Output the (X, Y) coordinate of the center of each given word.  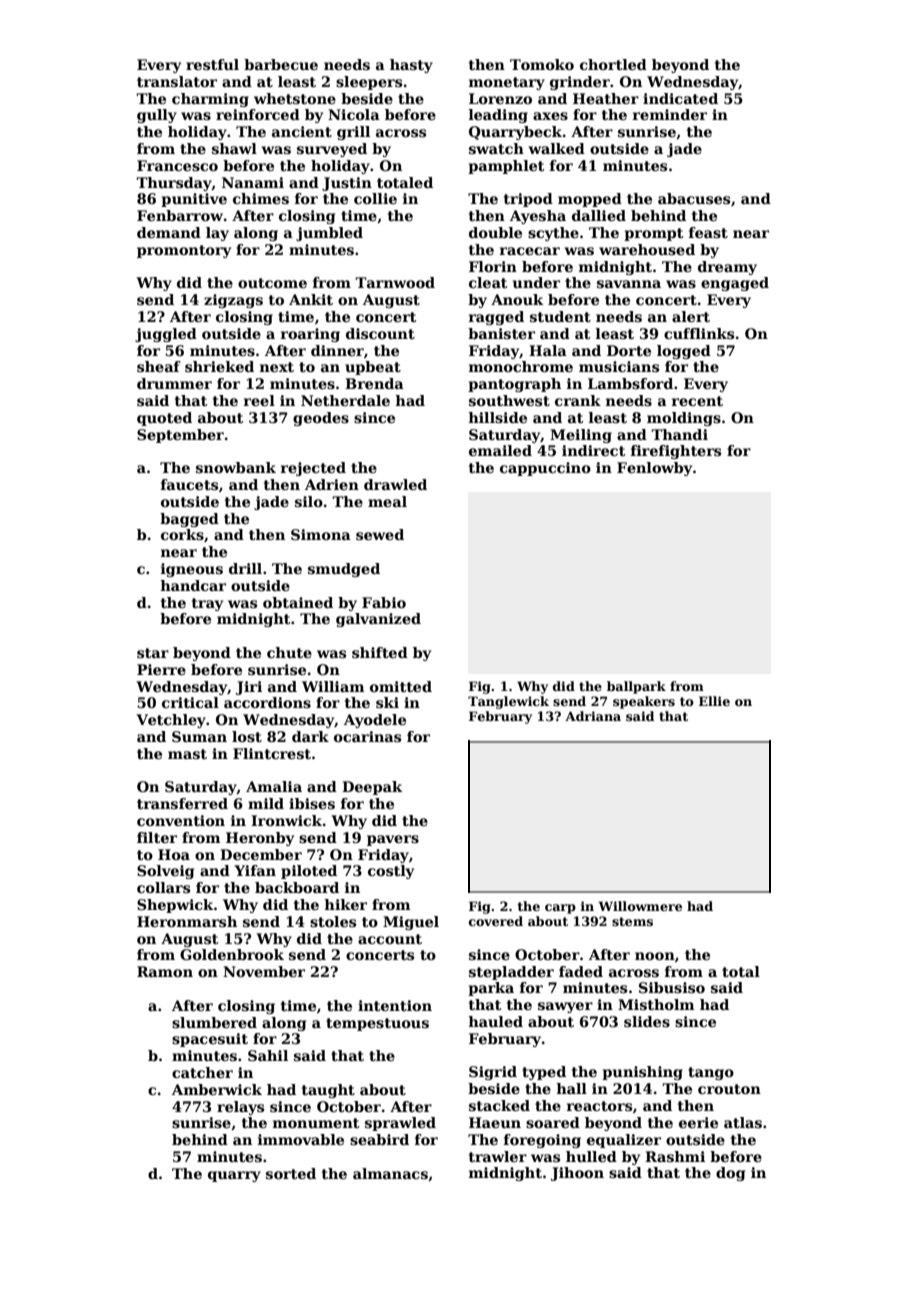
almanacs (390, 1173)
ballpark (636, 687)
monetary (507, 83)
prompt (654, 234)
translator (177, 81)
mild (266, 803)
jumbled (329, 234)
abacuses (694, 198)
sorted (291, 1173)
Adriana (593, 716)
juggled (166, 335)
